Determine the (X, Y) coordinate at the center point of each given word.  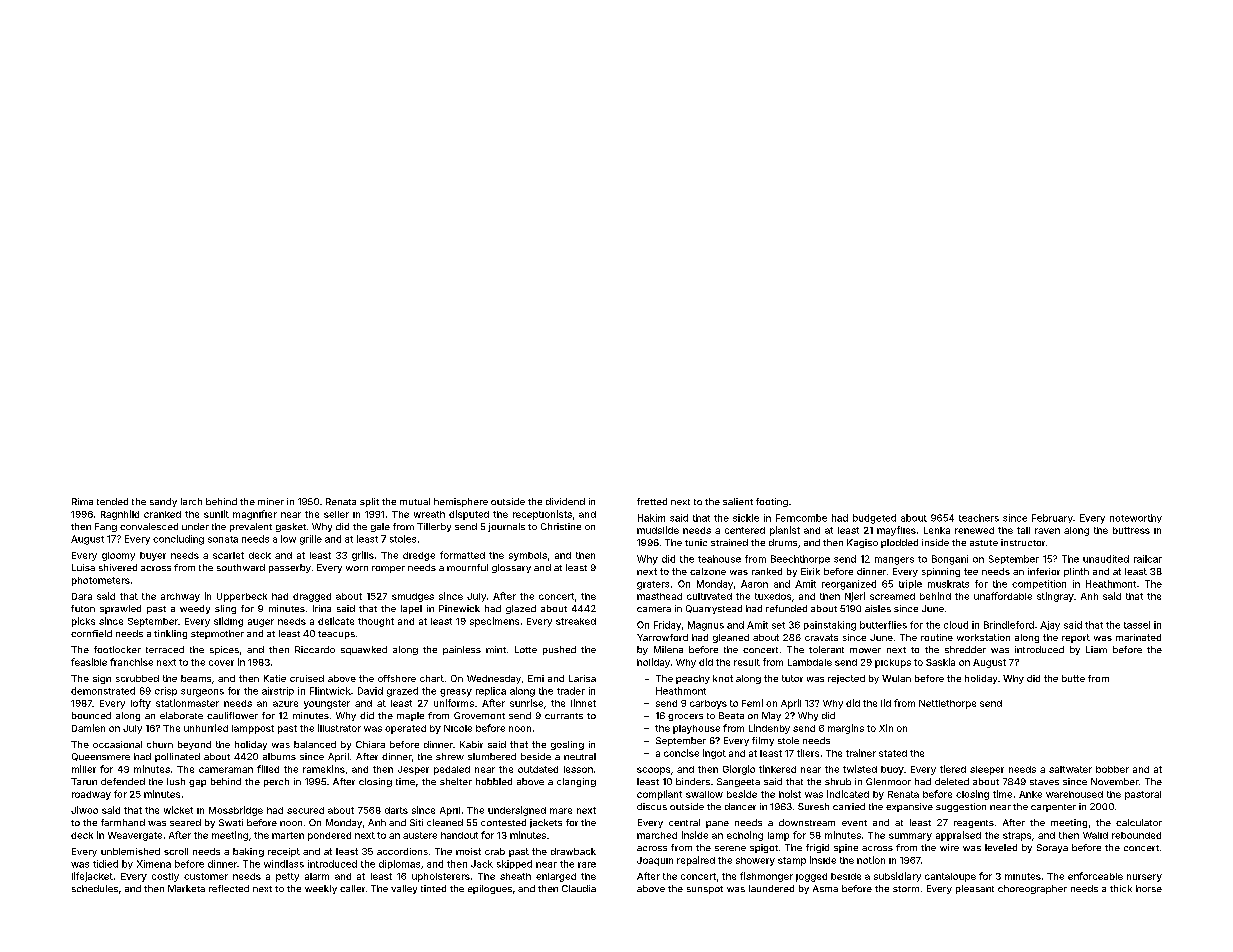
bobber (1112, 769)
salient (738, 501)
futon (83, 608)
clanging (576, 782)
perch (276, 782)
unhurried (206, 728)
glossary (511, 568)
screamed (892, 596)
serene (730, 848)
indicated (848, 794)
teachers (979, 518)
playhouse (696, 729)
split (369, 502)
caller (352, 888)
